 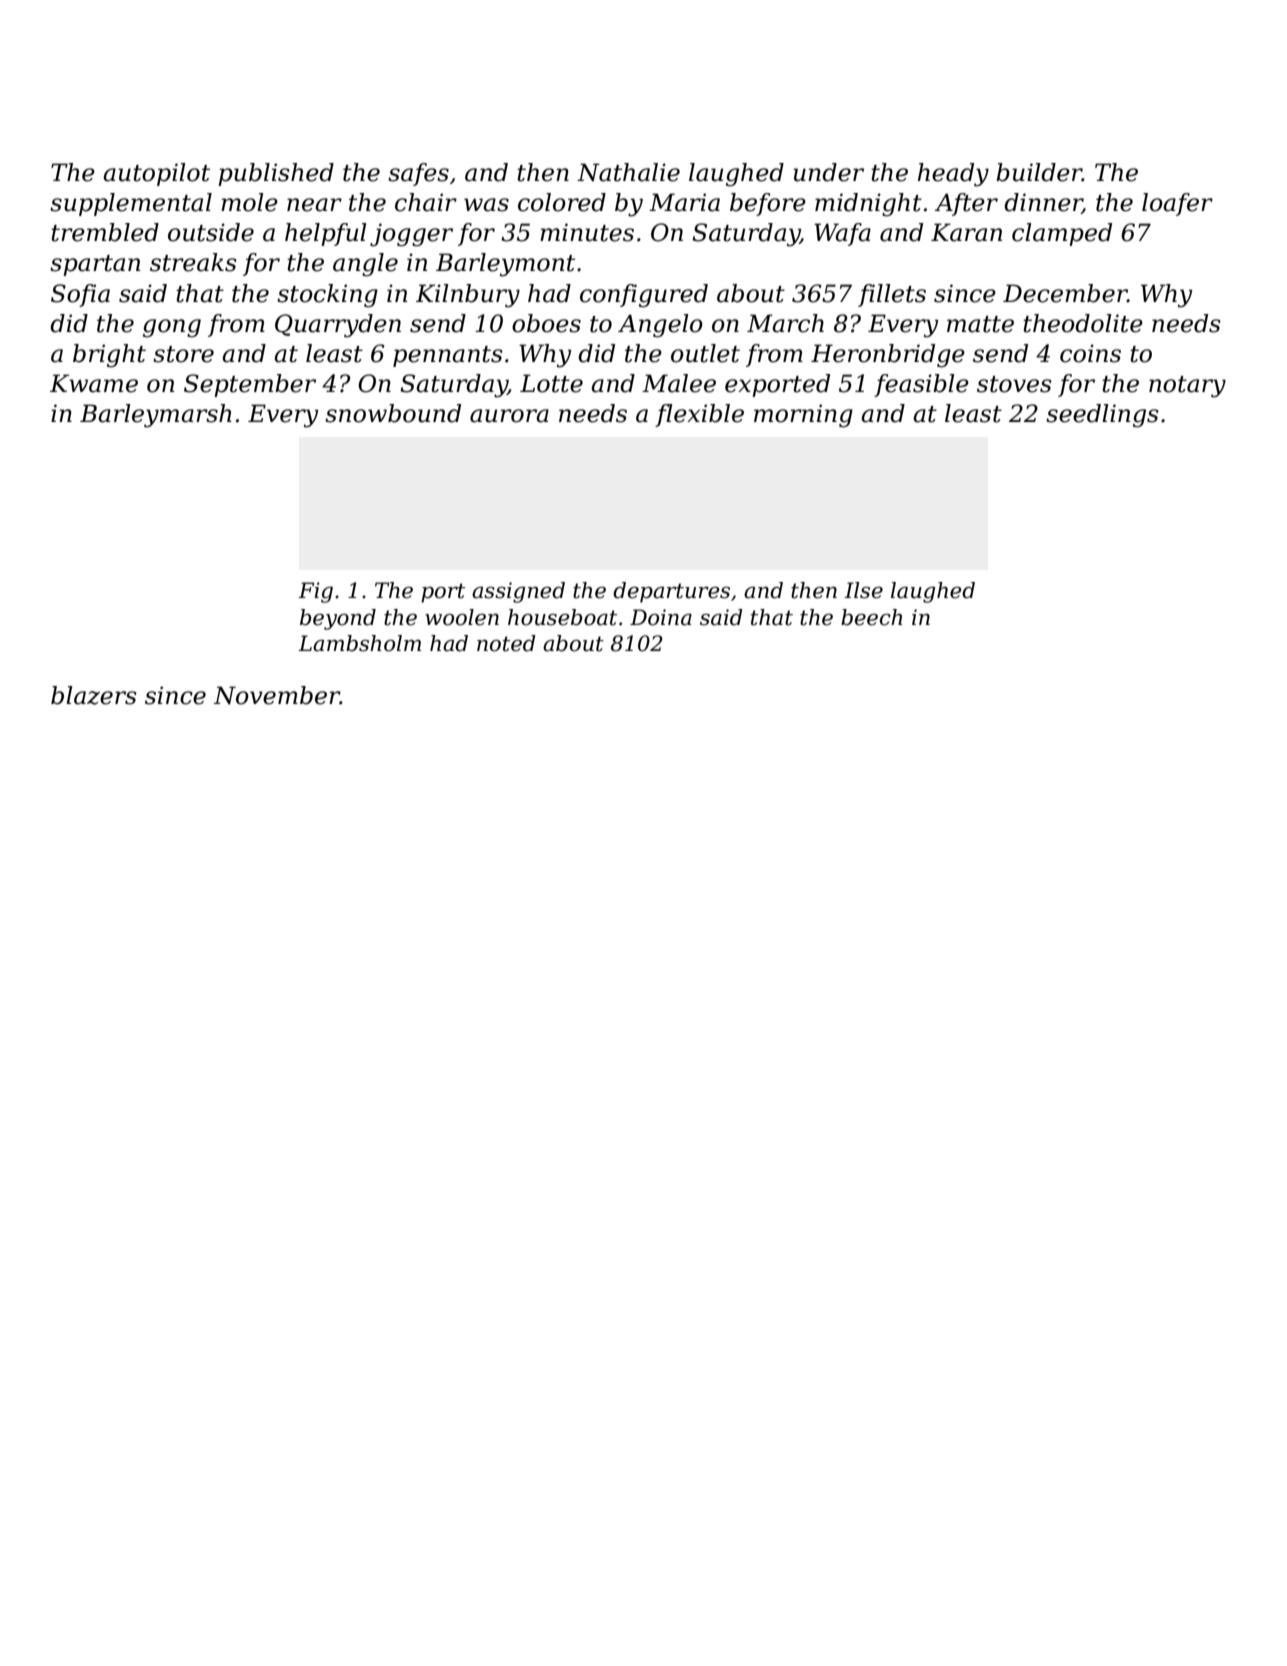 What do you see at coordinates (803, 416) in the screenshot?
I see `morning` at bounding box center [803, 416].
